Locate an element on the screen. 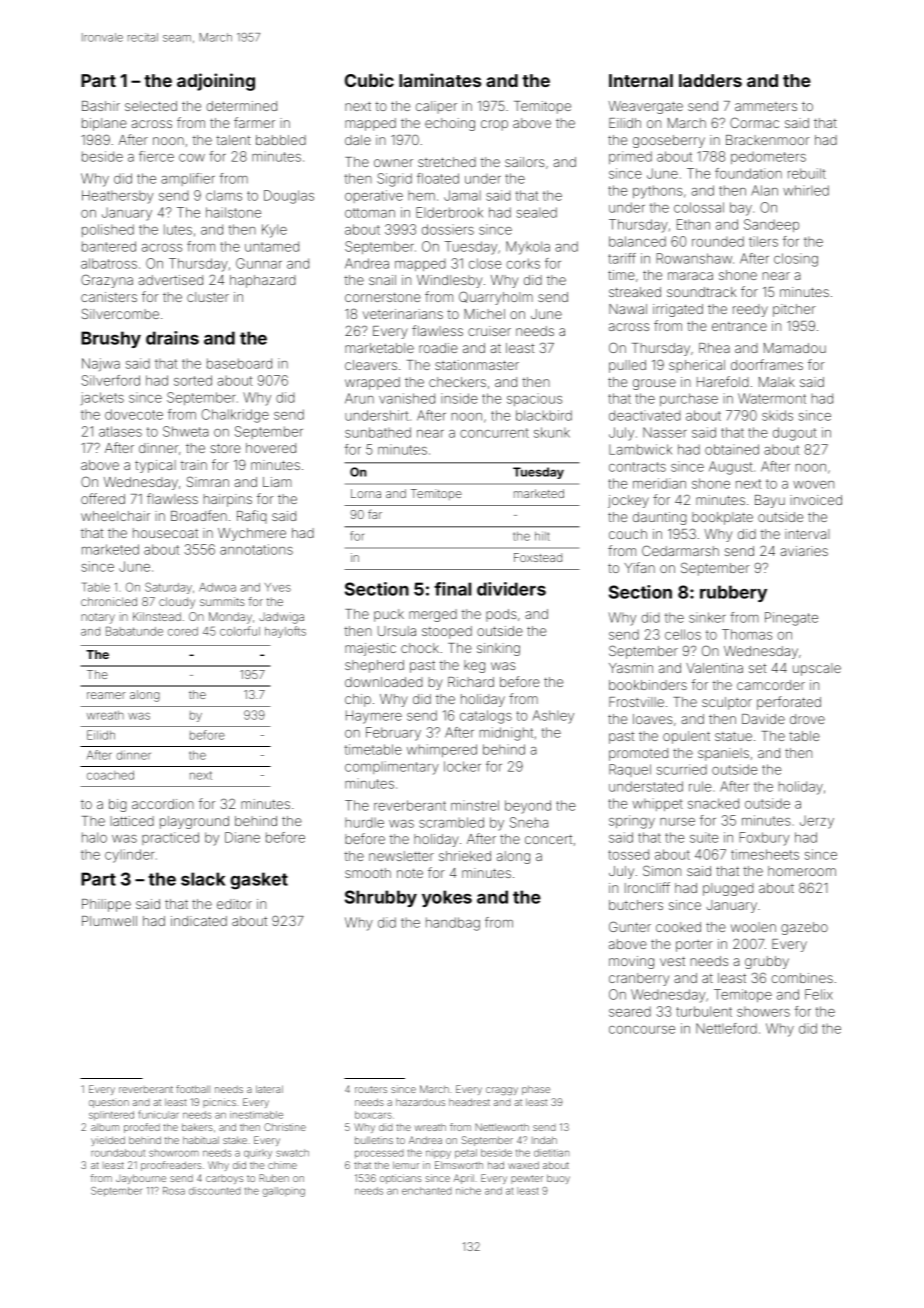  caliper is located at coordinates (436, 107).
